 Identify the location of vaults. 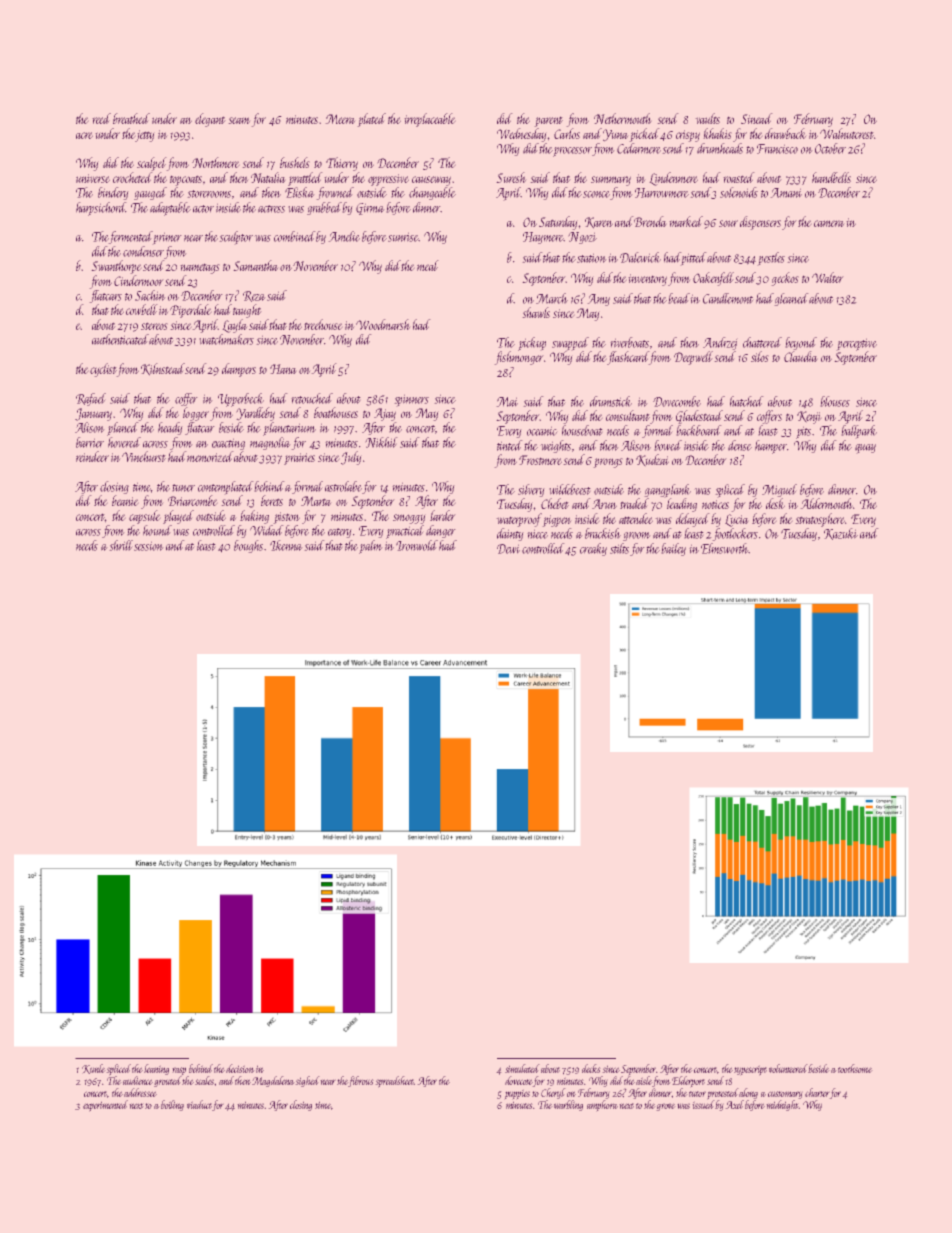
(707, 118).
